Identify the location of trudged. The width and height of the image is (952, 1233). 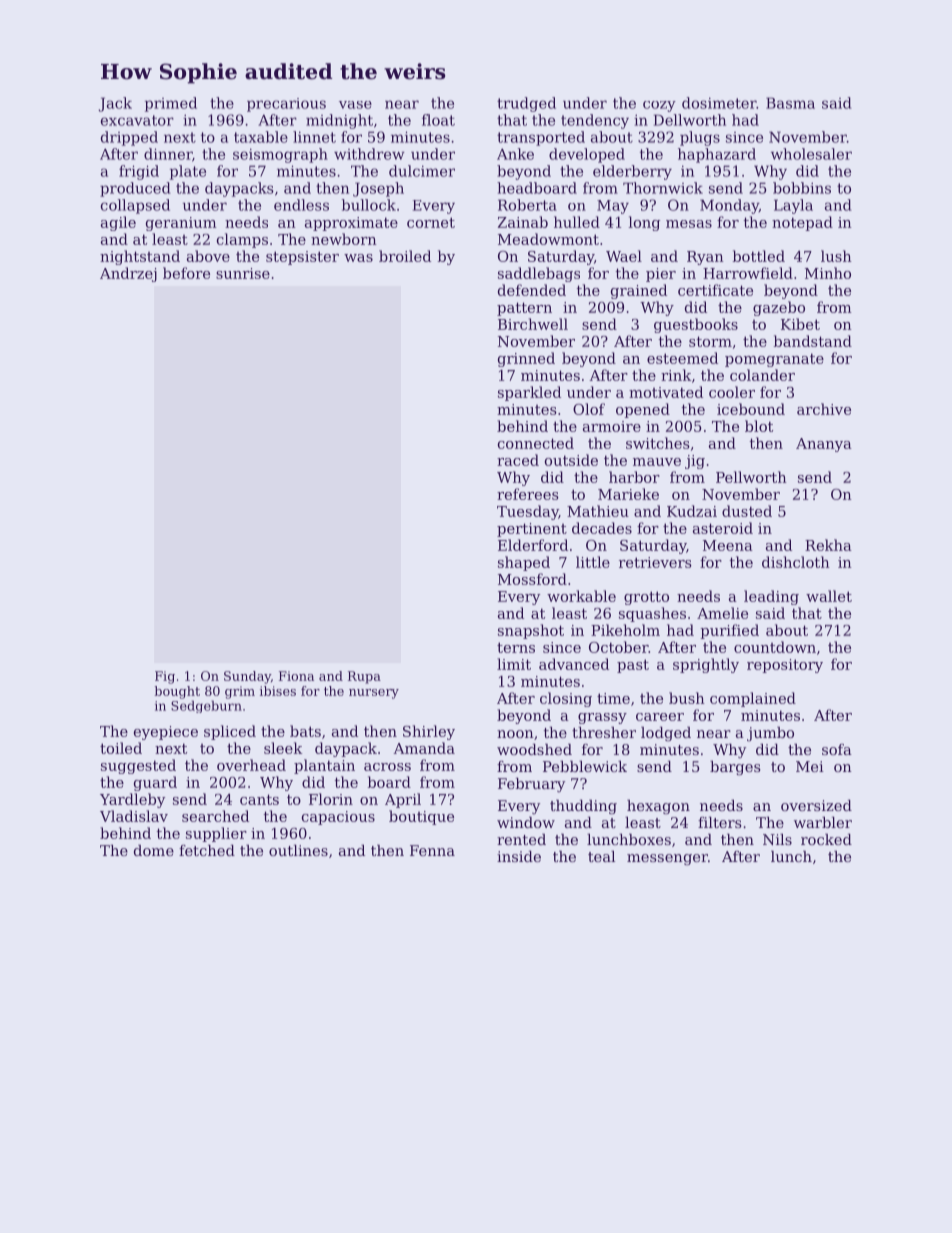
(526, 104).
